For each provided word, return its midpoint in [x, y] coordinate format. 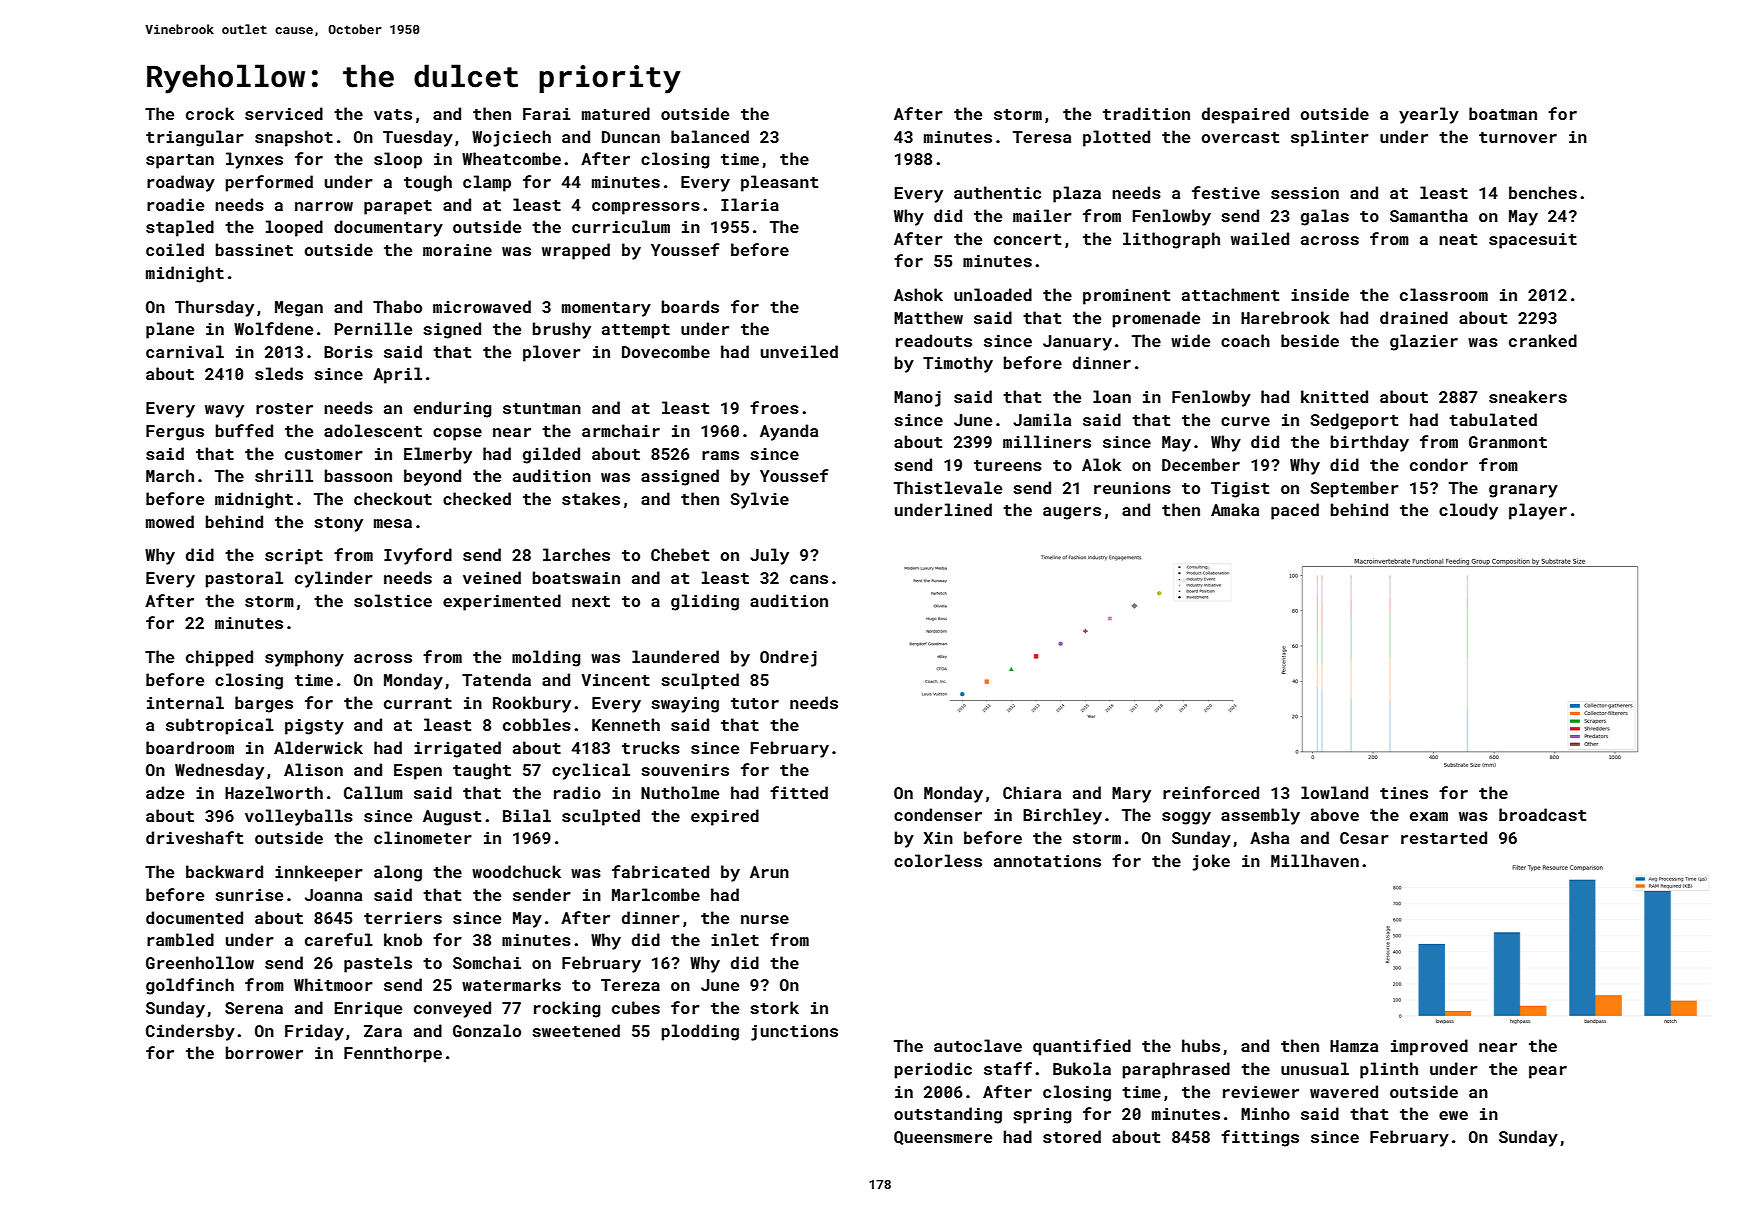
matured [616, 113]
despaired [1245, 115]
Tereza [630, 985]
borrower [264, 1052]
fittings [1260, 1138]
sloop [398, 160]
